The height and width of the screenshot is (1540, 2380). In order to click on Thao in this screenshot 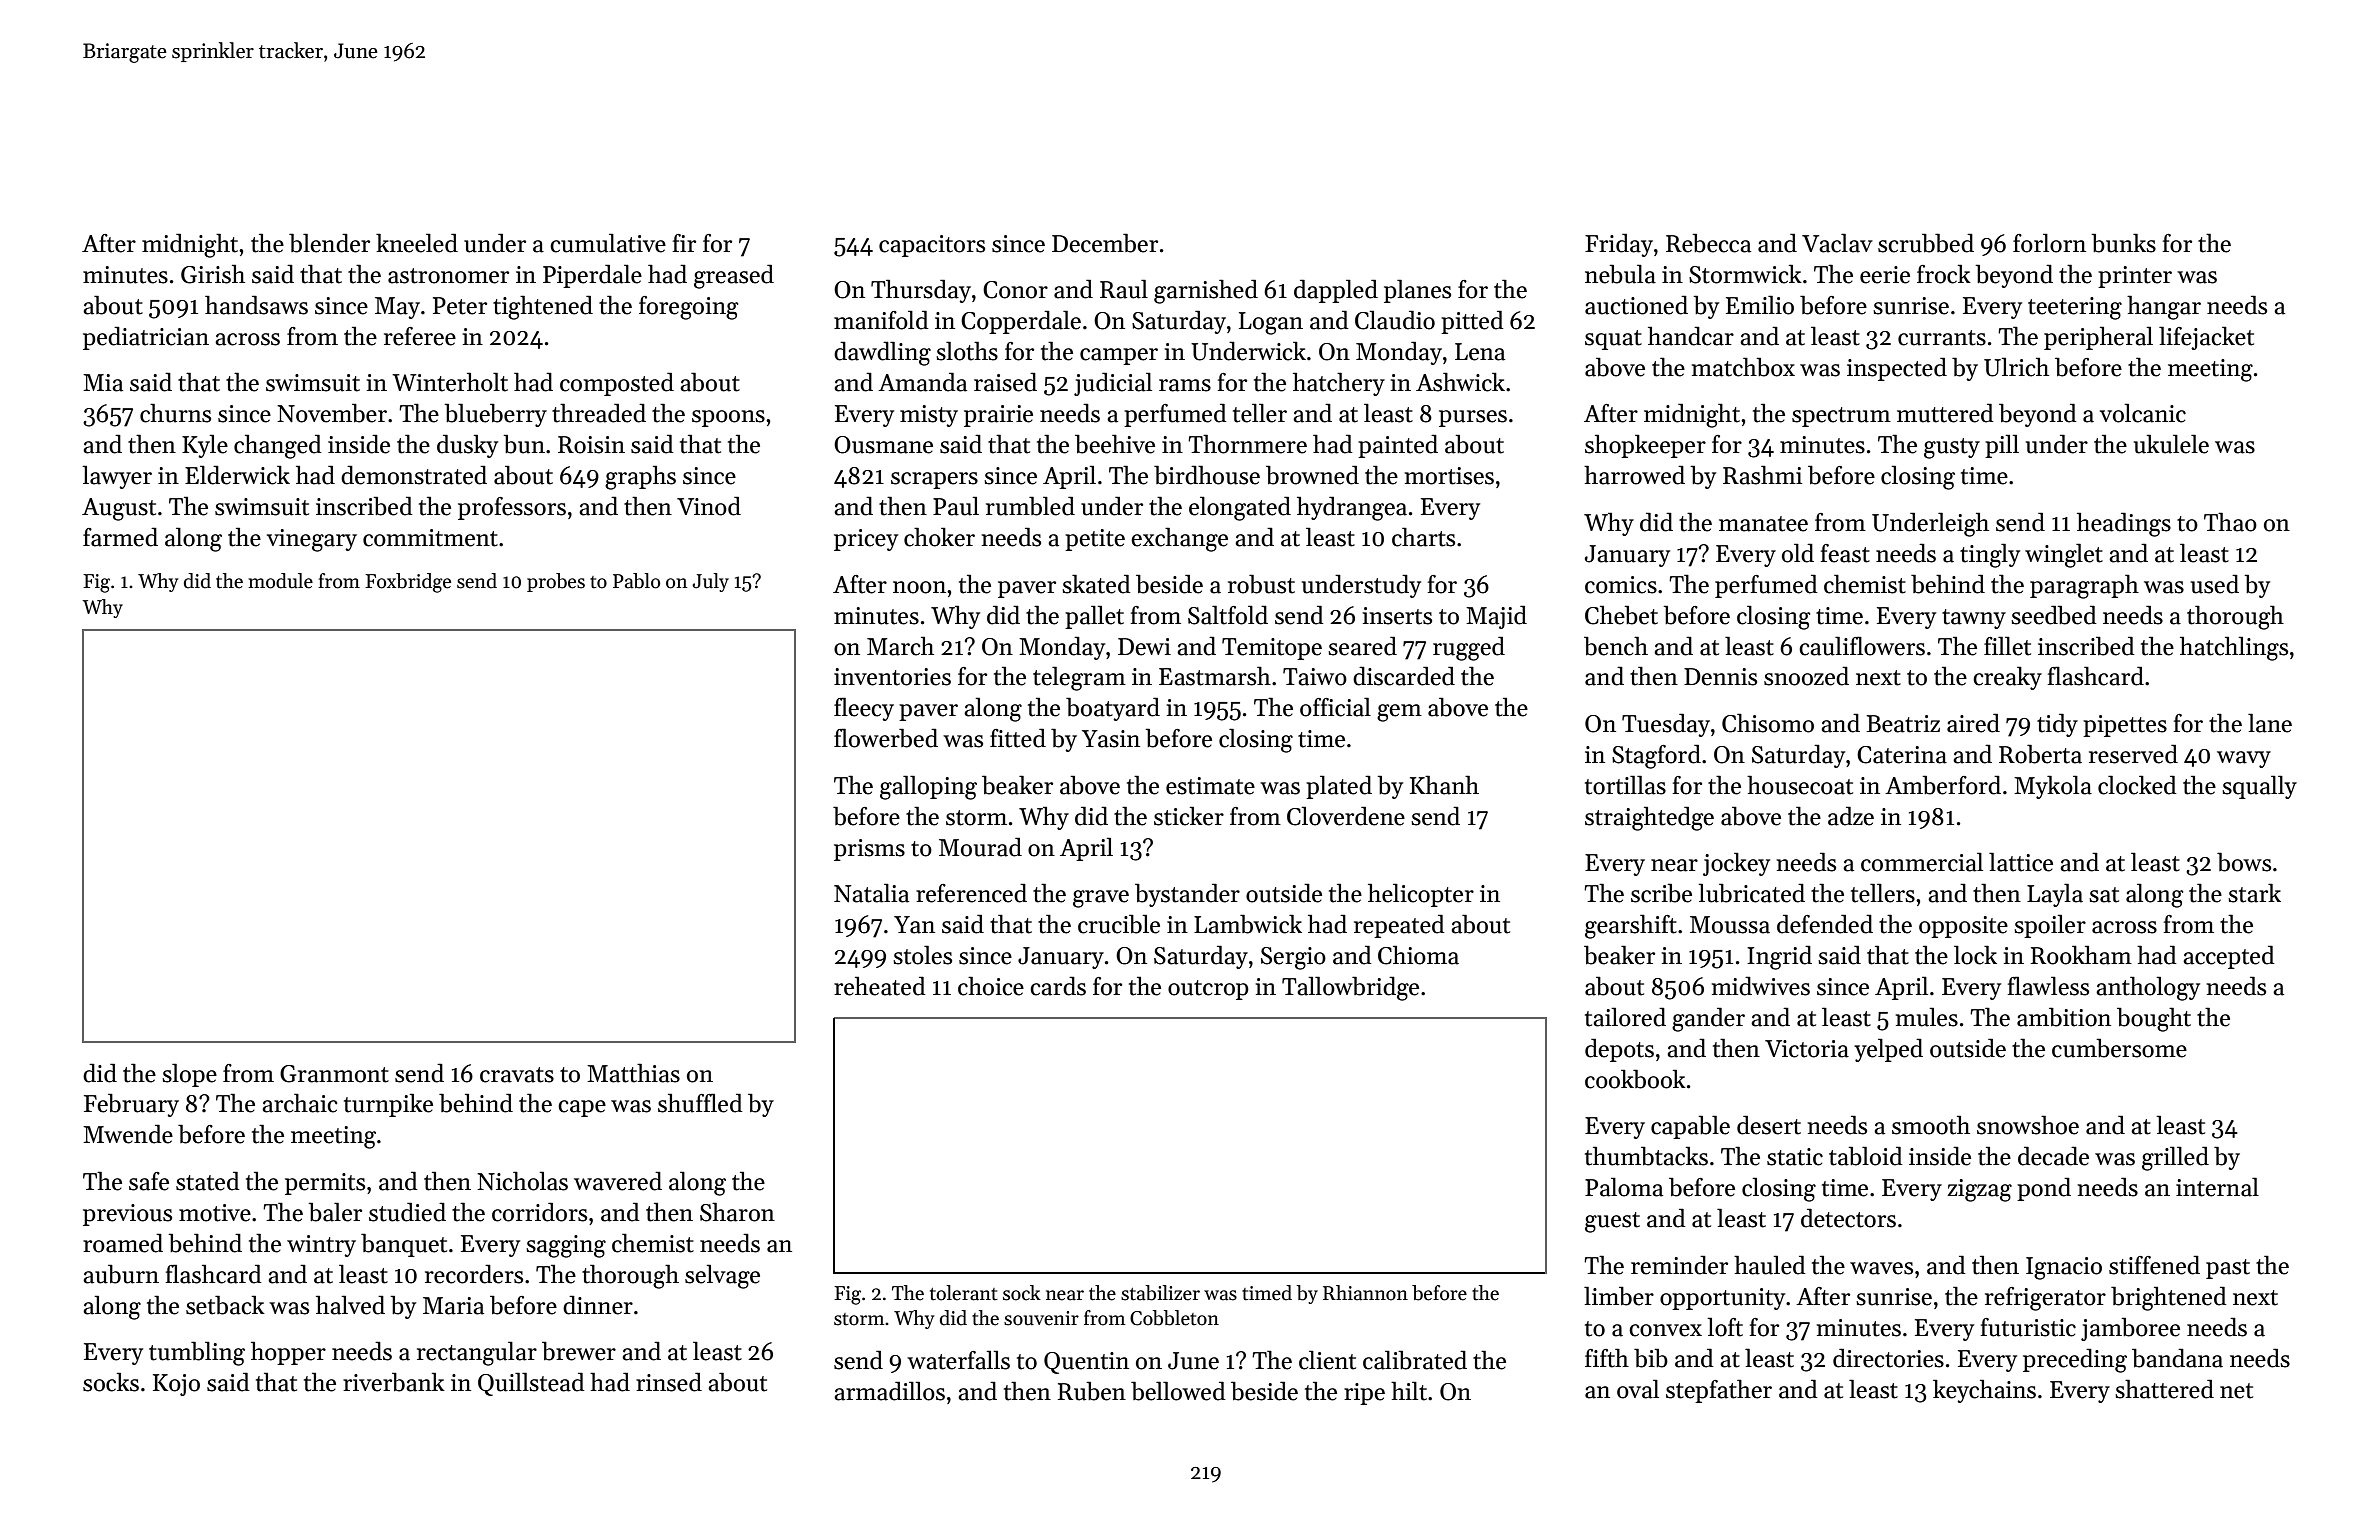, I will do `click(2230, 522)`.
